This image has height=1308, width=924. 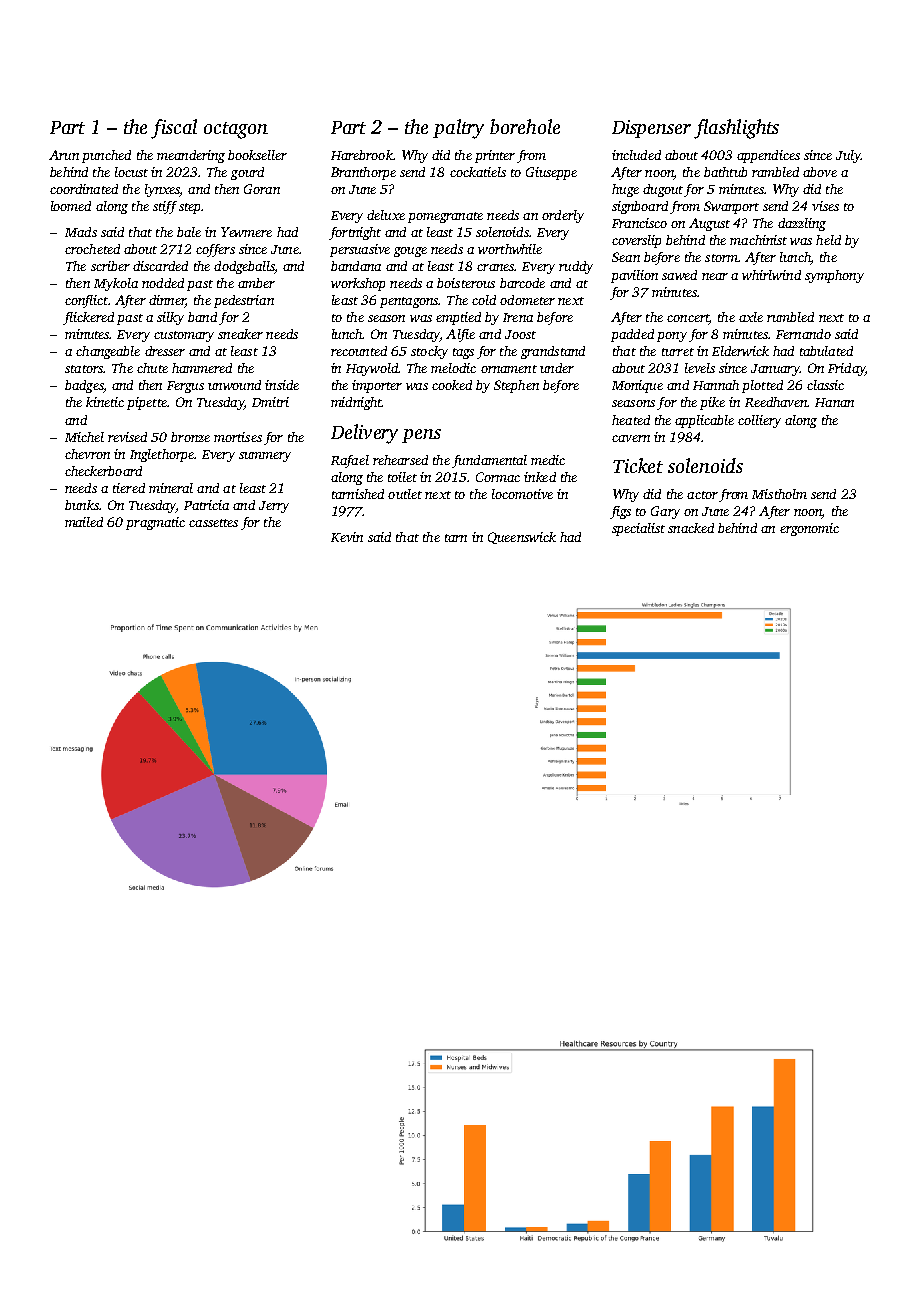 What do you see at coordinates (174, 129) in the image?
I see `fiscal` at bounding box center [174, 129].
